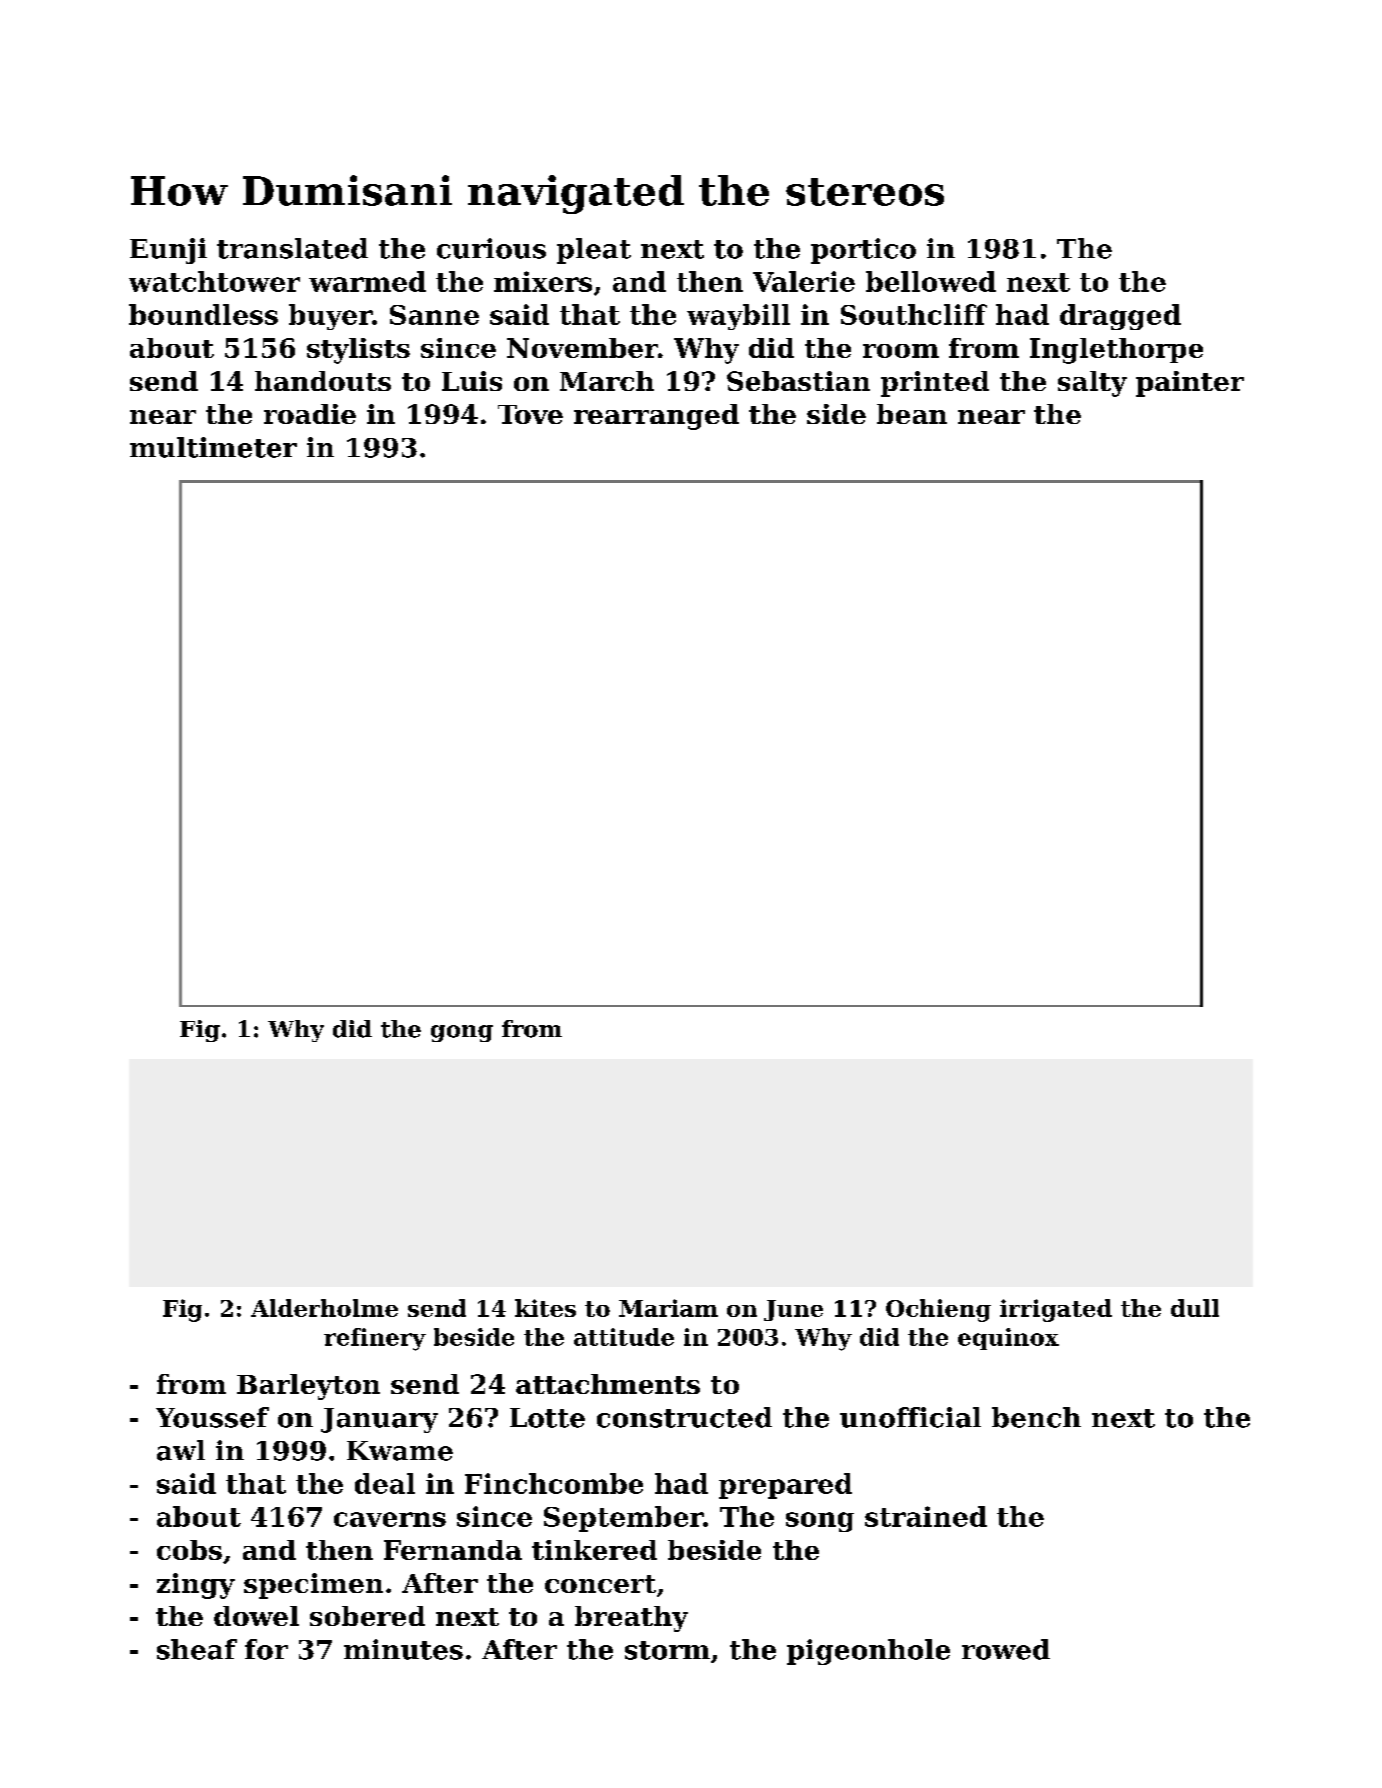 The height and width of the page is (1788, 1382). I want to click on portico, so click(863, 251).
